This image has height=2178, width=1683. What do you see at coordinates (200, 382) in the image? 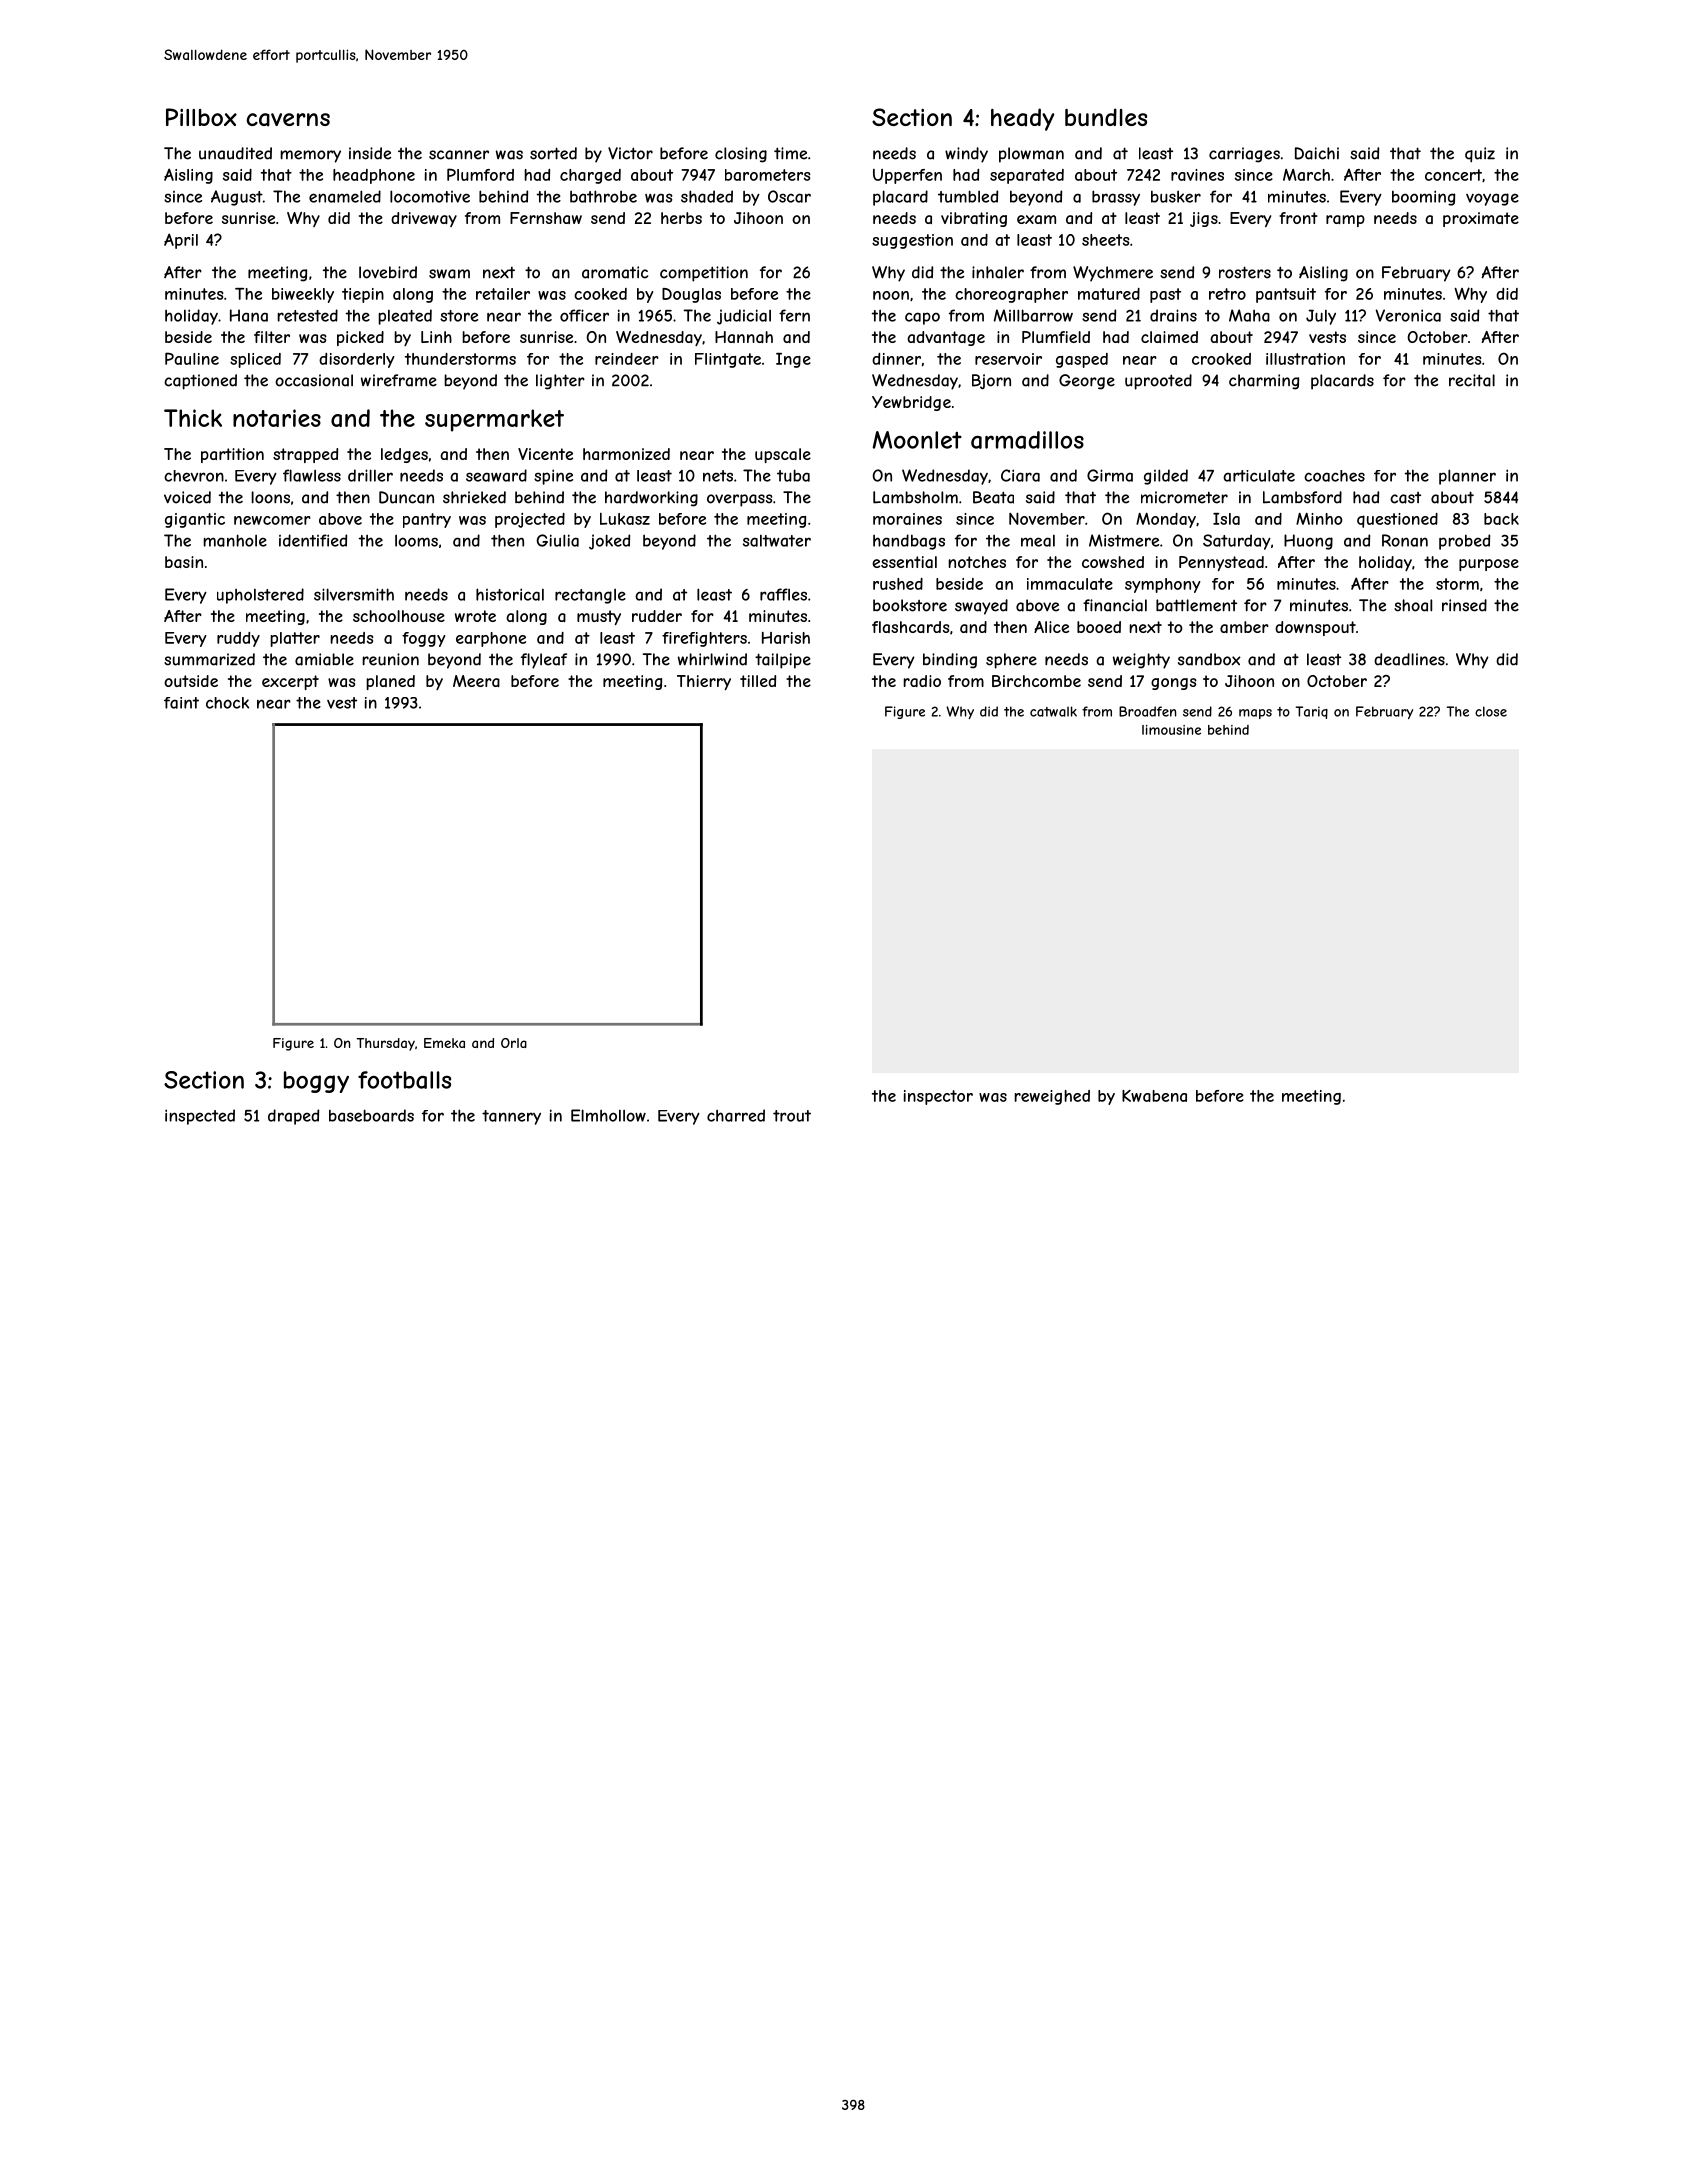
I see `captioned` at bounding box center [200, 382].
